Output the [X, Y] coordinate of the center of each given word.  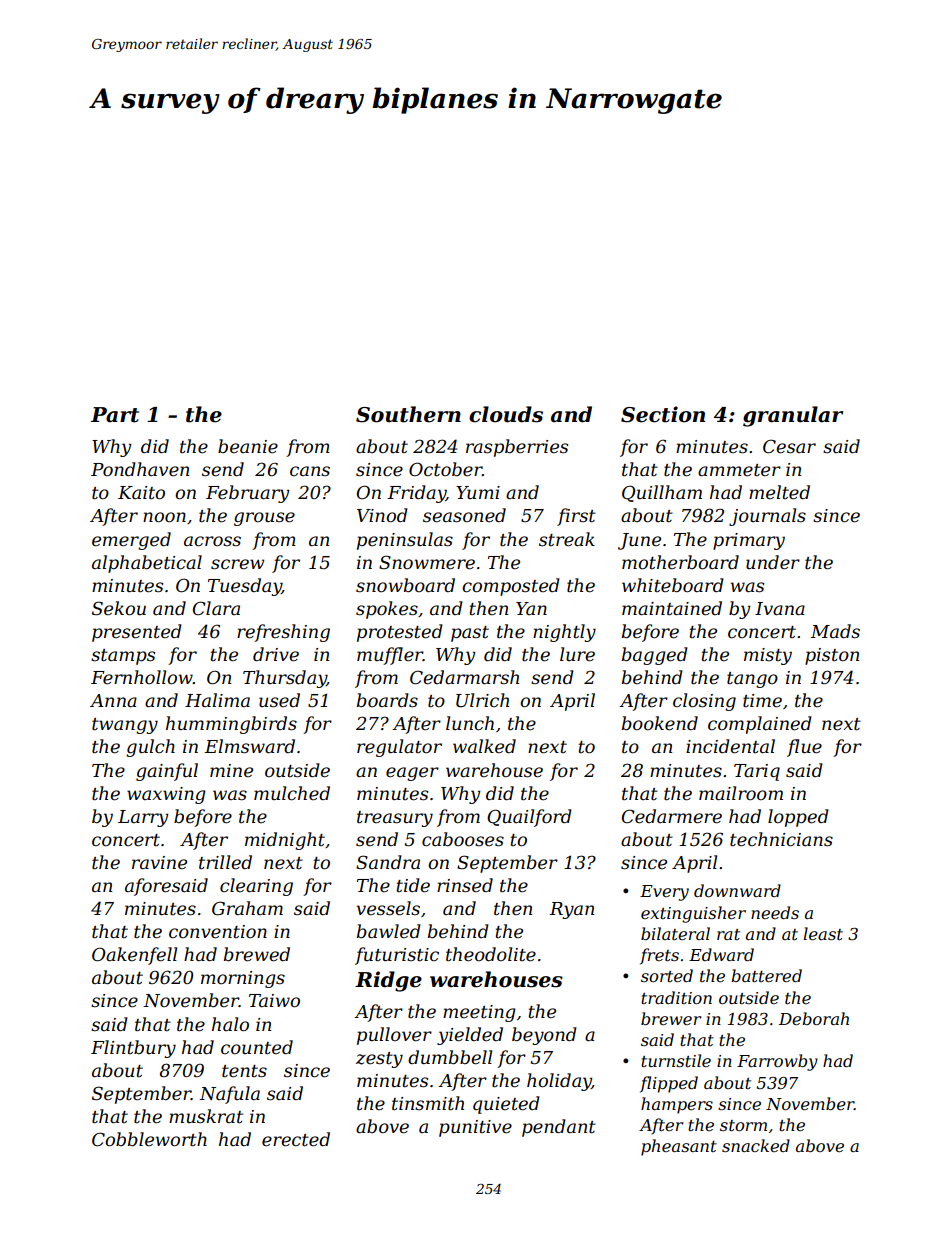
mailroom [741, 793]
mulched [292, 793]
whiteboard [673, 585]
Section [663, 414]
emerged [131, 541]
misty [768, 656]
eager [412, 774]
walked [484, 746]
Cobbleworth [149, 1139]
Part [115, 415]
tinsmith [428, 1103]
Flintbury [133, 1049]
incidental [730, 746]
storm [743, 1125]
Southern [408, 414]
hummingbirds [231, 725]
